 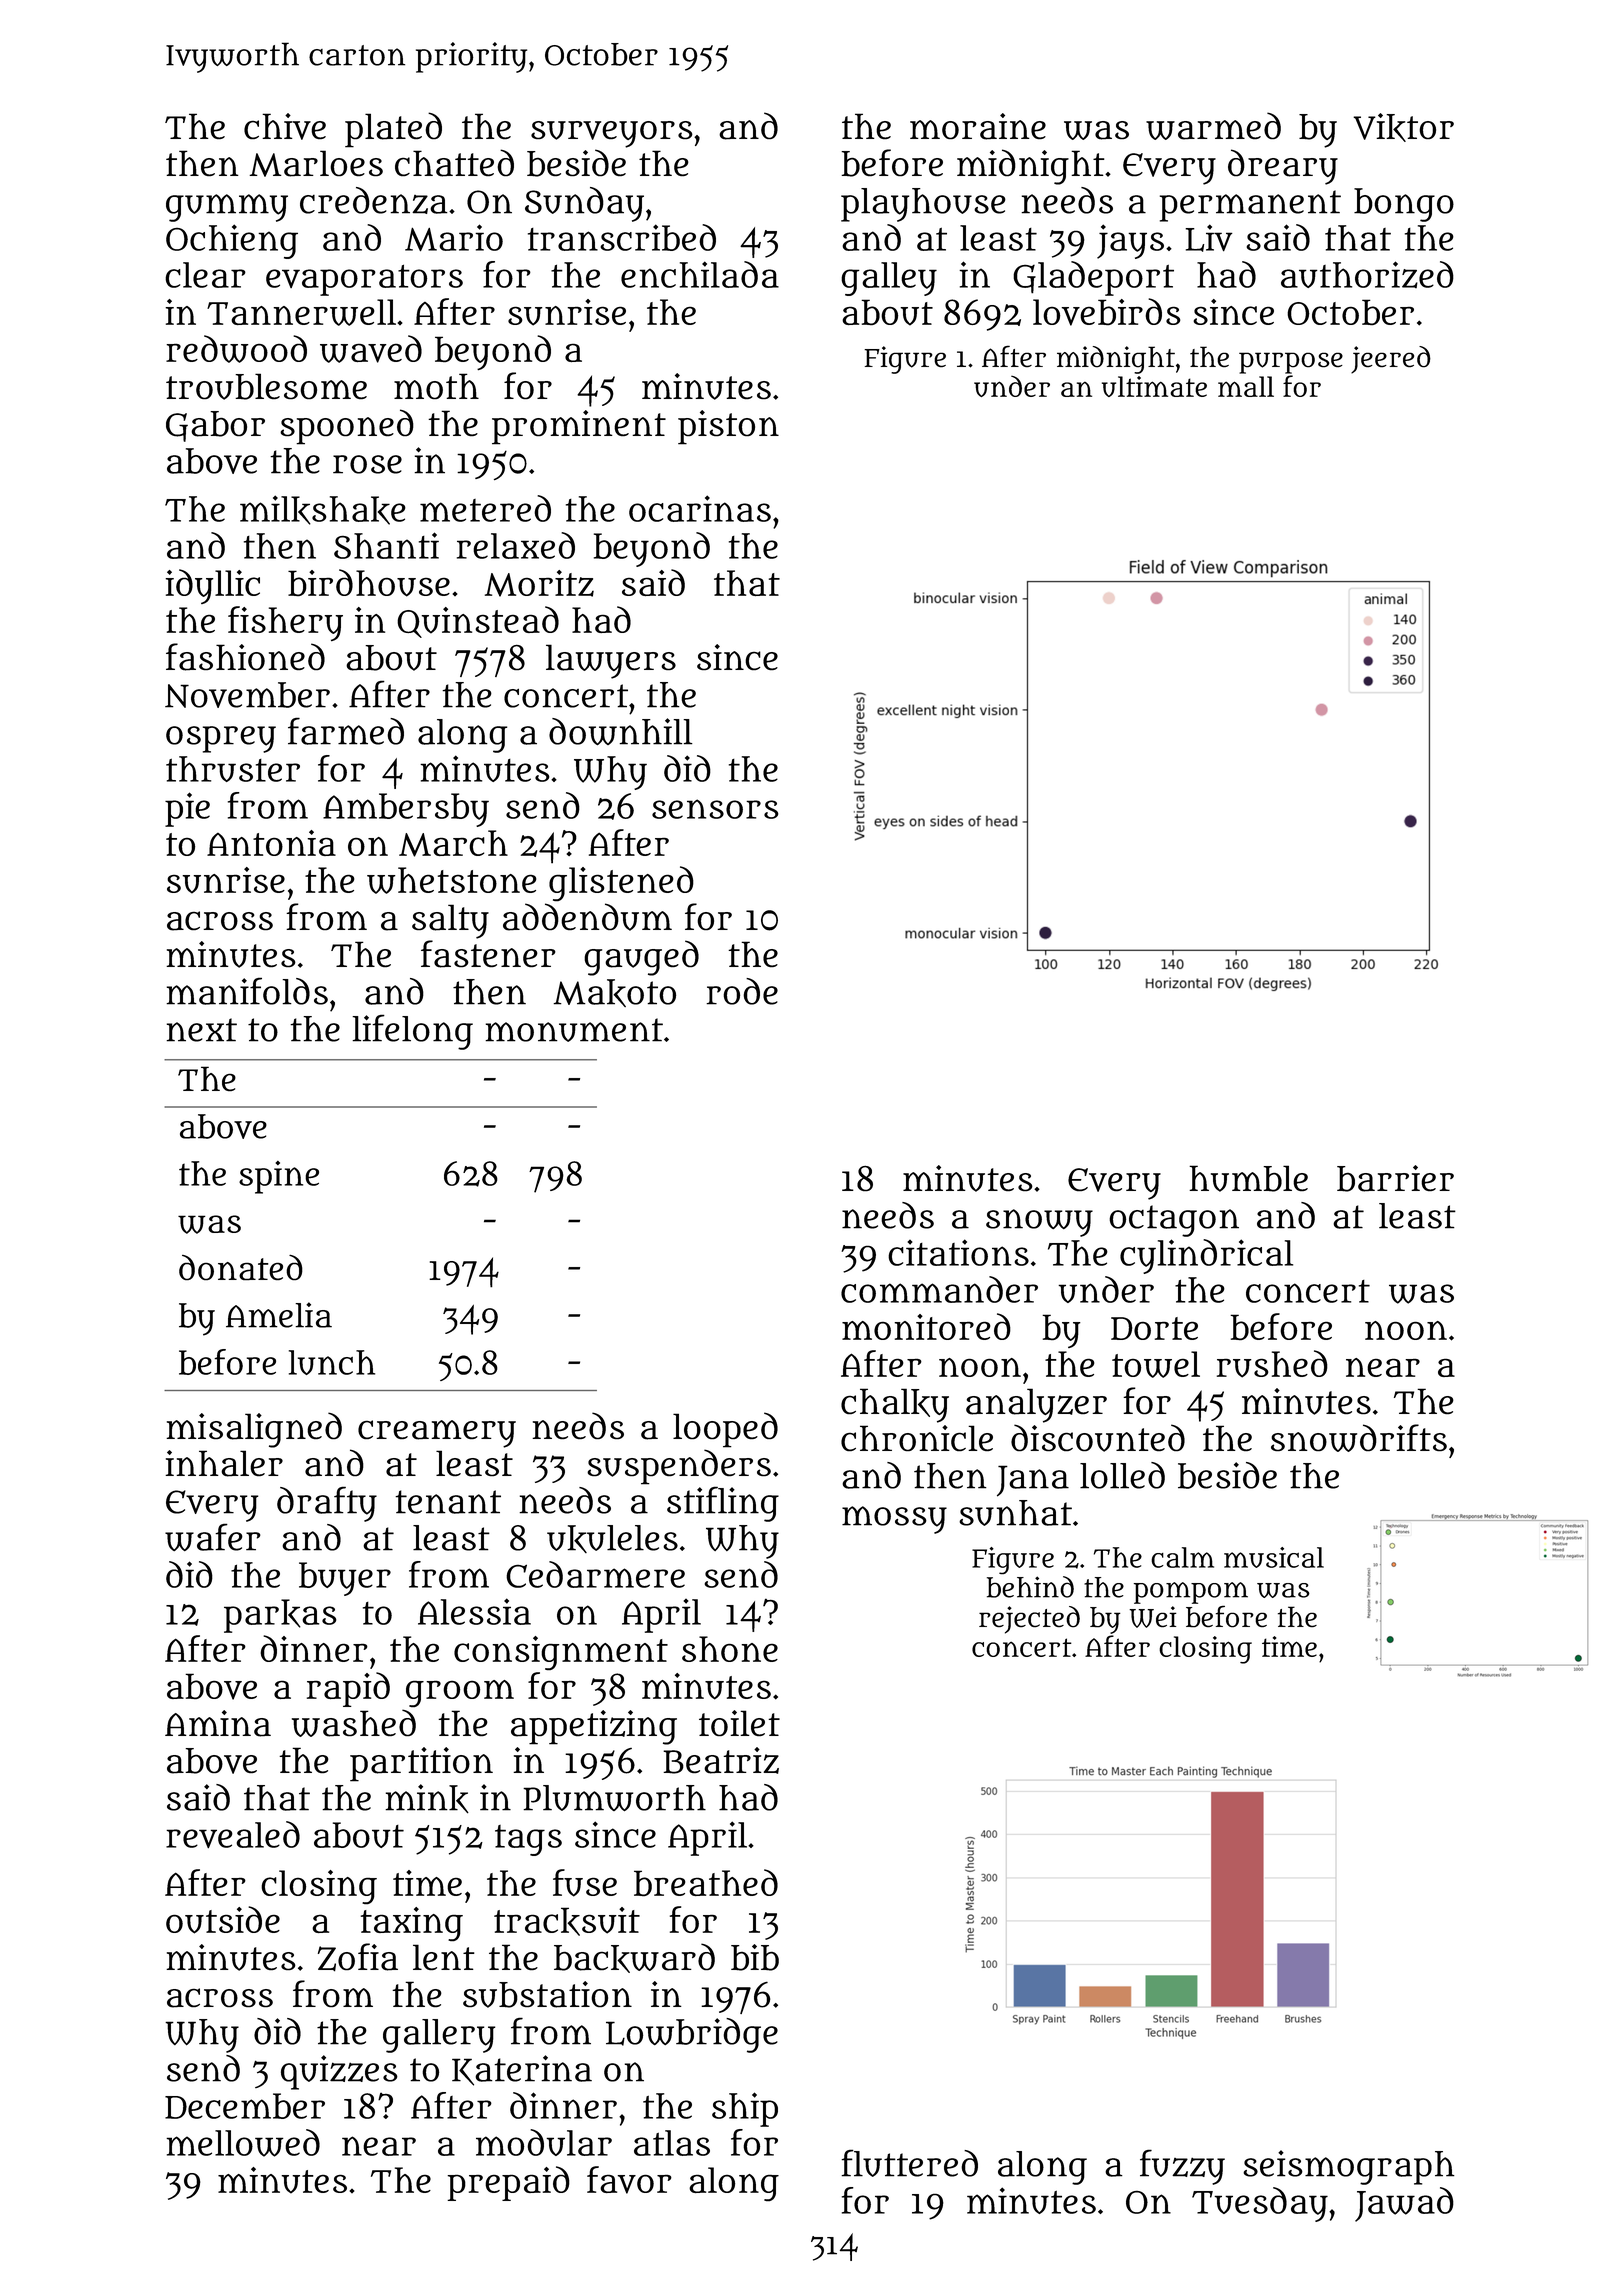 I want to click on farmed, so click(x=346, y=731).
